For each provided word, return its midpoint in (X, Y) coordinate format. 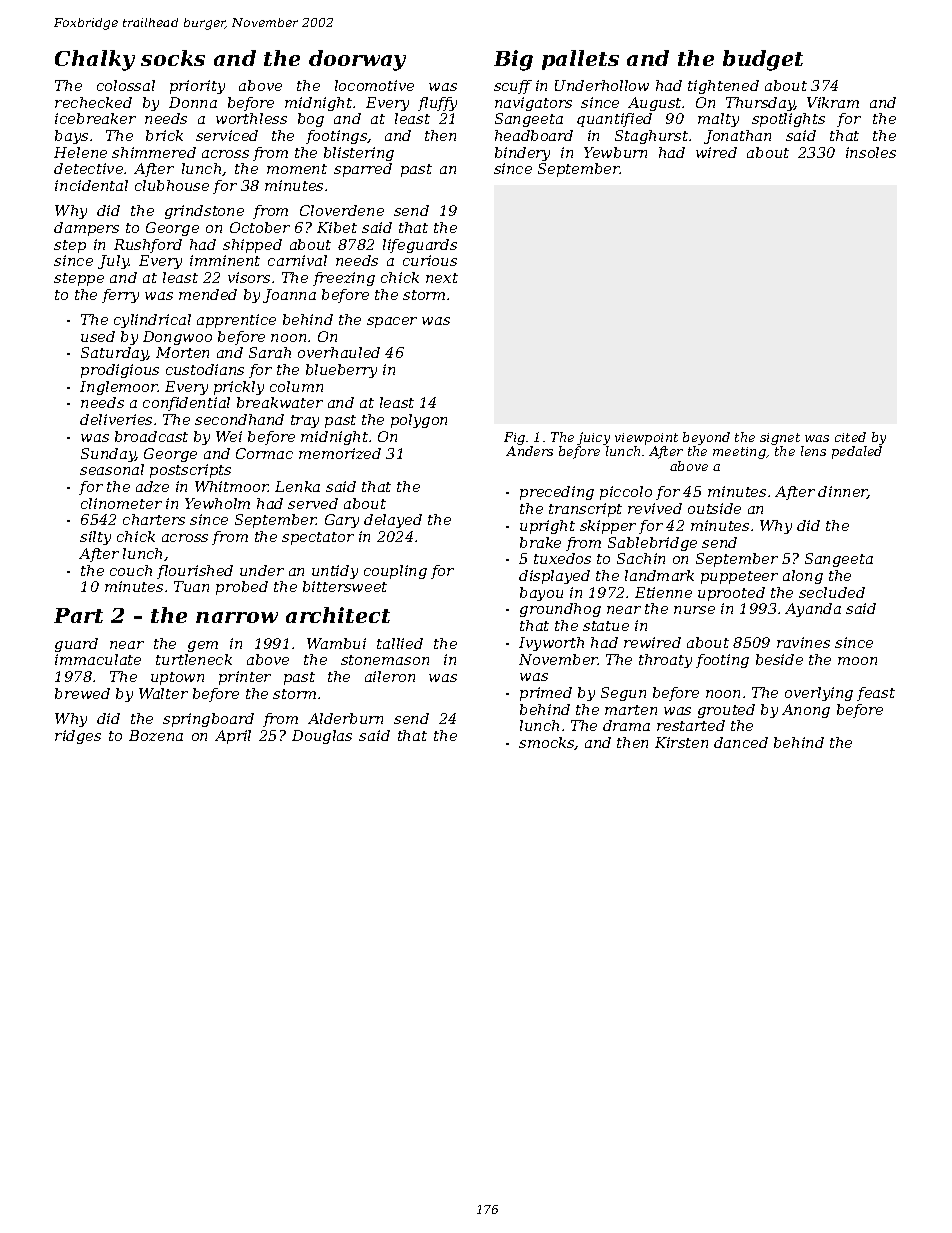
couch (131, 570)
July (113, 262)
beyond (706, 438)
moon (857, 661)
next (442, 278)
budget (763, 60)
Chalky (95, 60)
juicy (593, 438)
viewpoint (646, 439)
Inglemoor (119, 388)
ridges (78, 737)
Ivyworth (551, 644)
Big (513, 60)
